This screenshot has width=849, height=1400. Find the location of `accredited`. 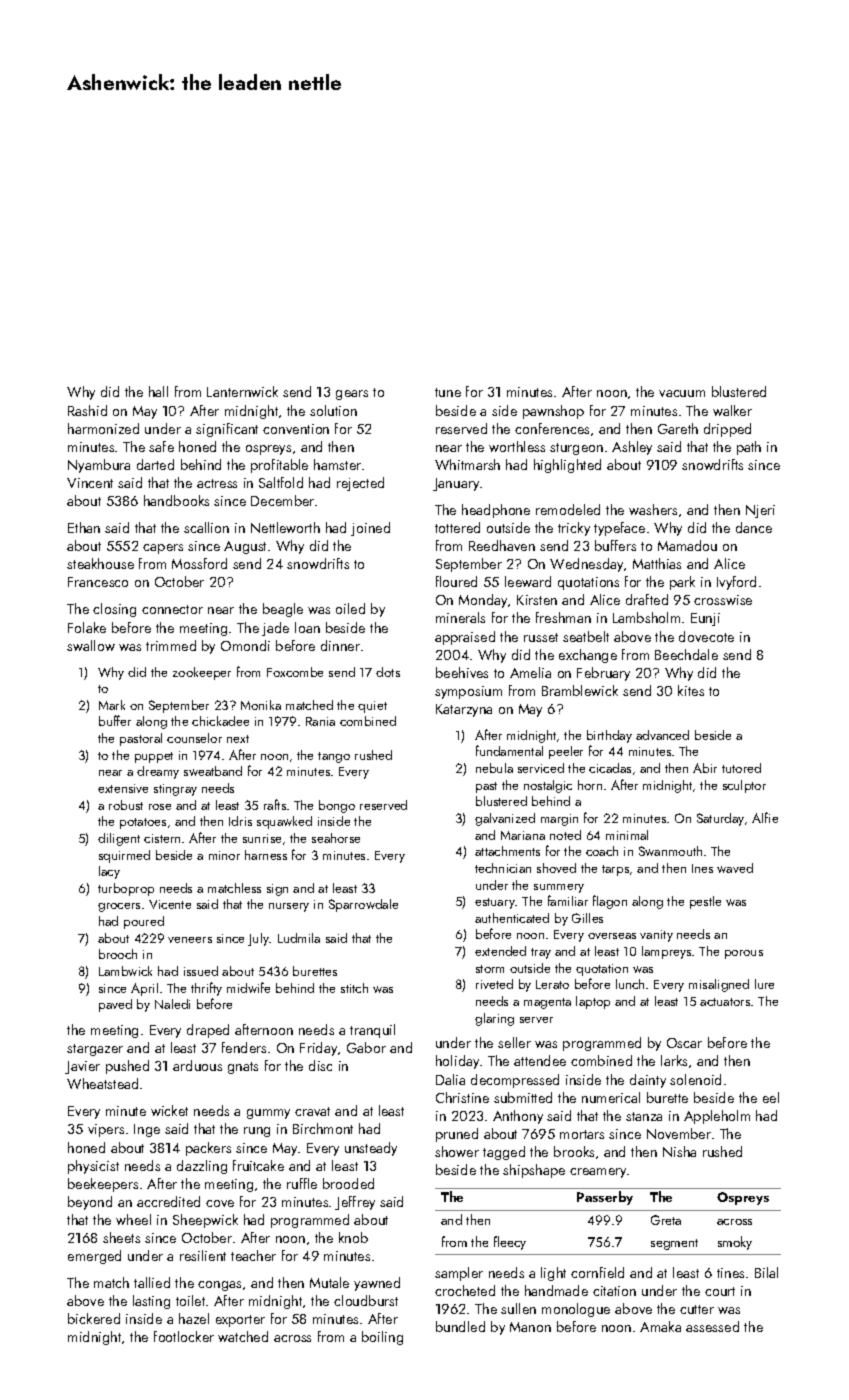

accredited is located at coordinates (168, 1201).
